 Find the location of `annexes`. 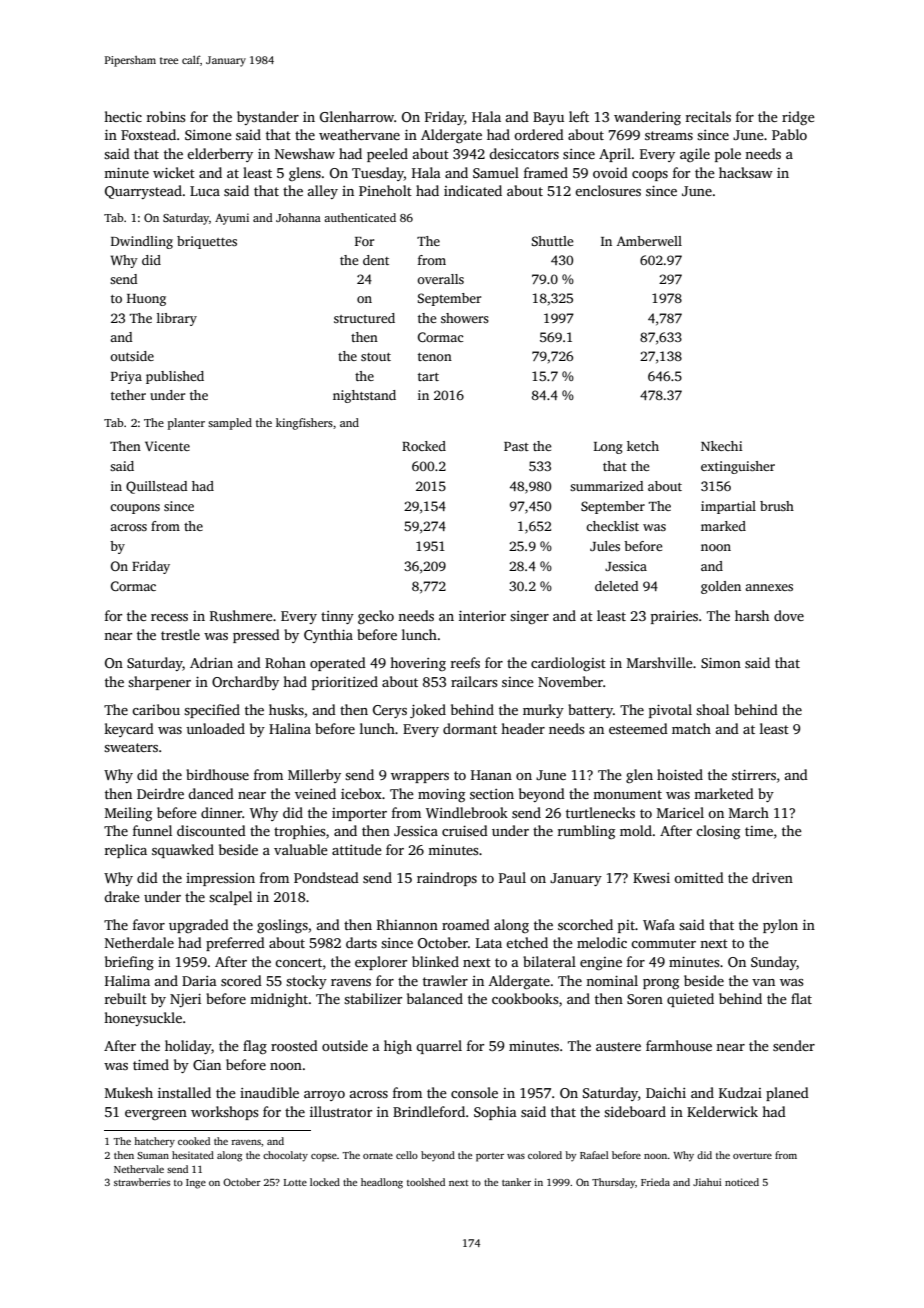

annexes is located at coordinates (769, 587).
